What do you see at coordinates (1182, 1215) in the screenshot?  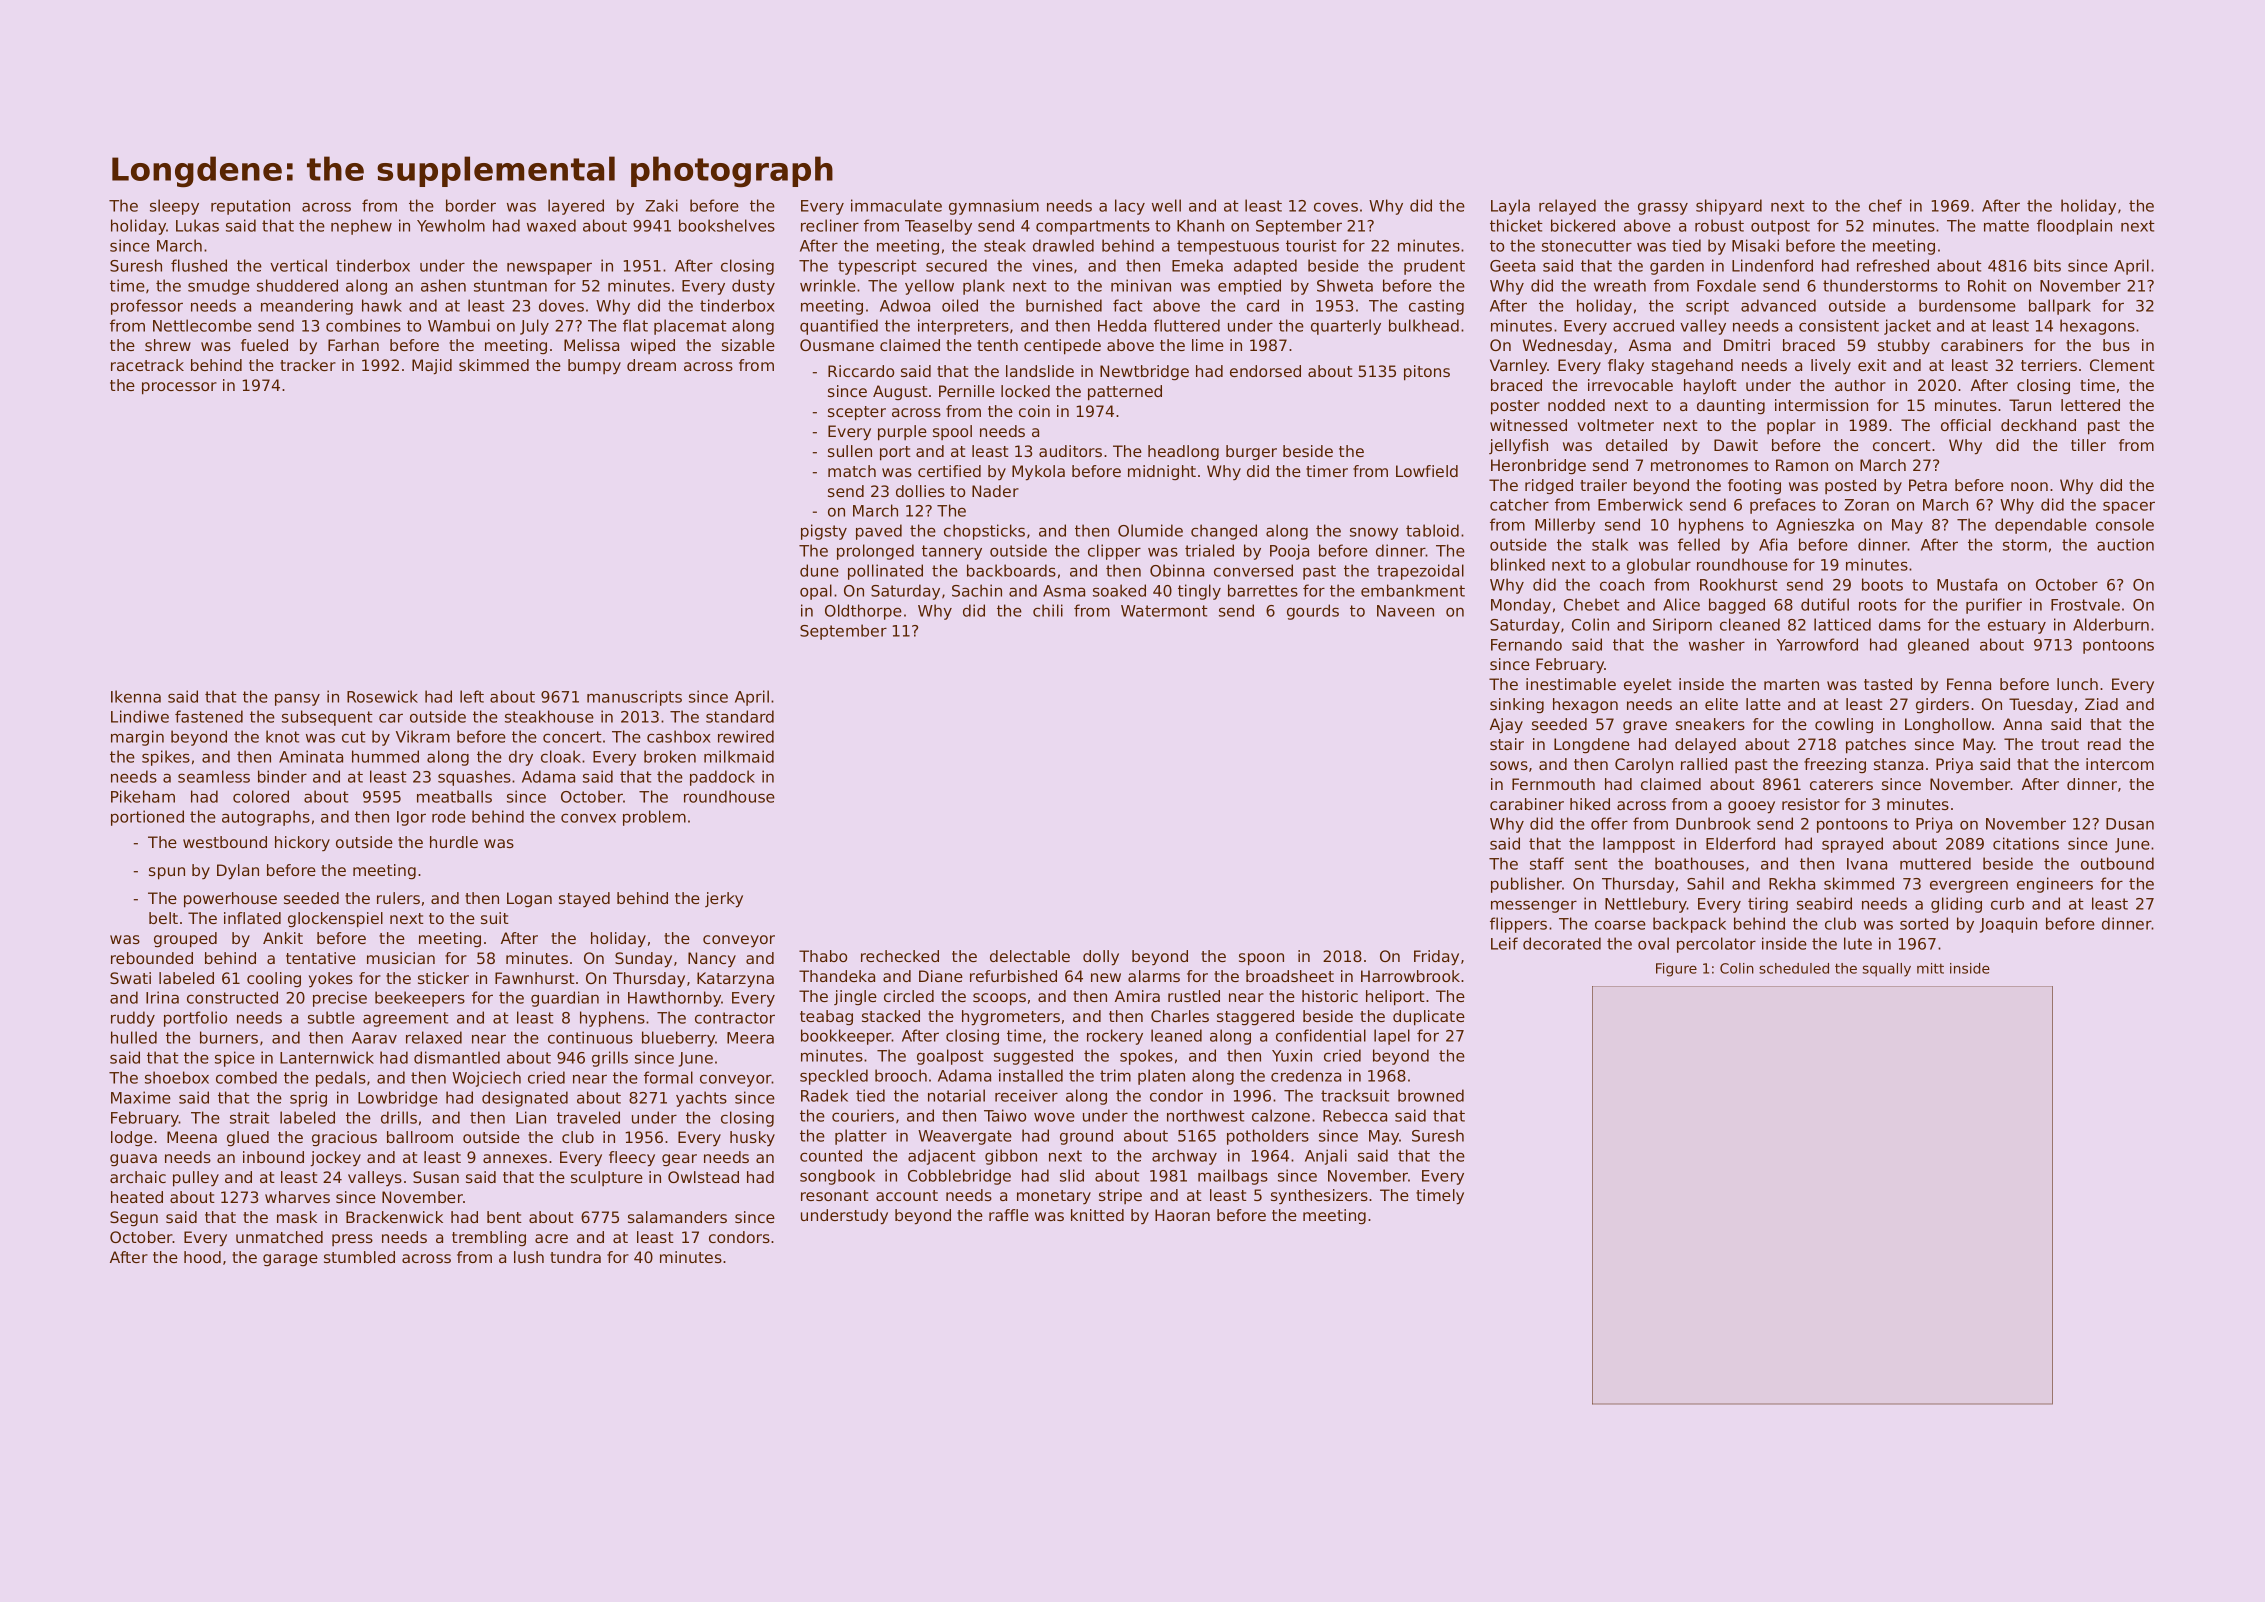 I see `Haoran` at bounding box center [1182, 1215].
